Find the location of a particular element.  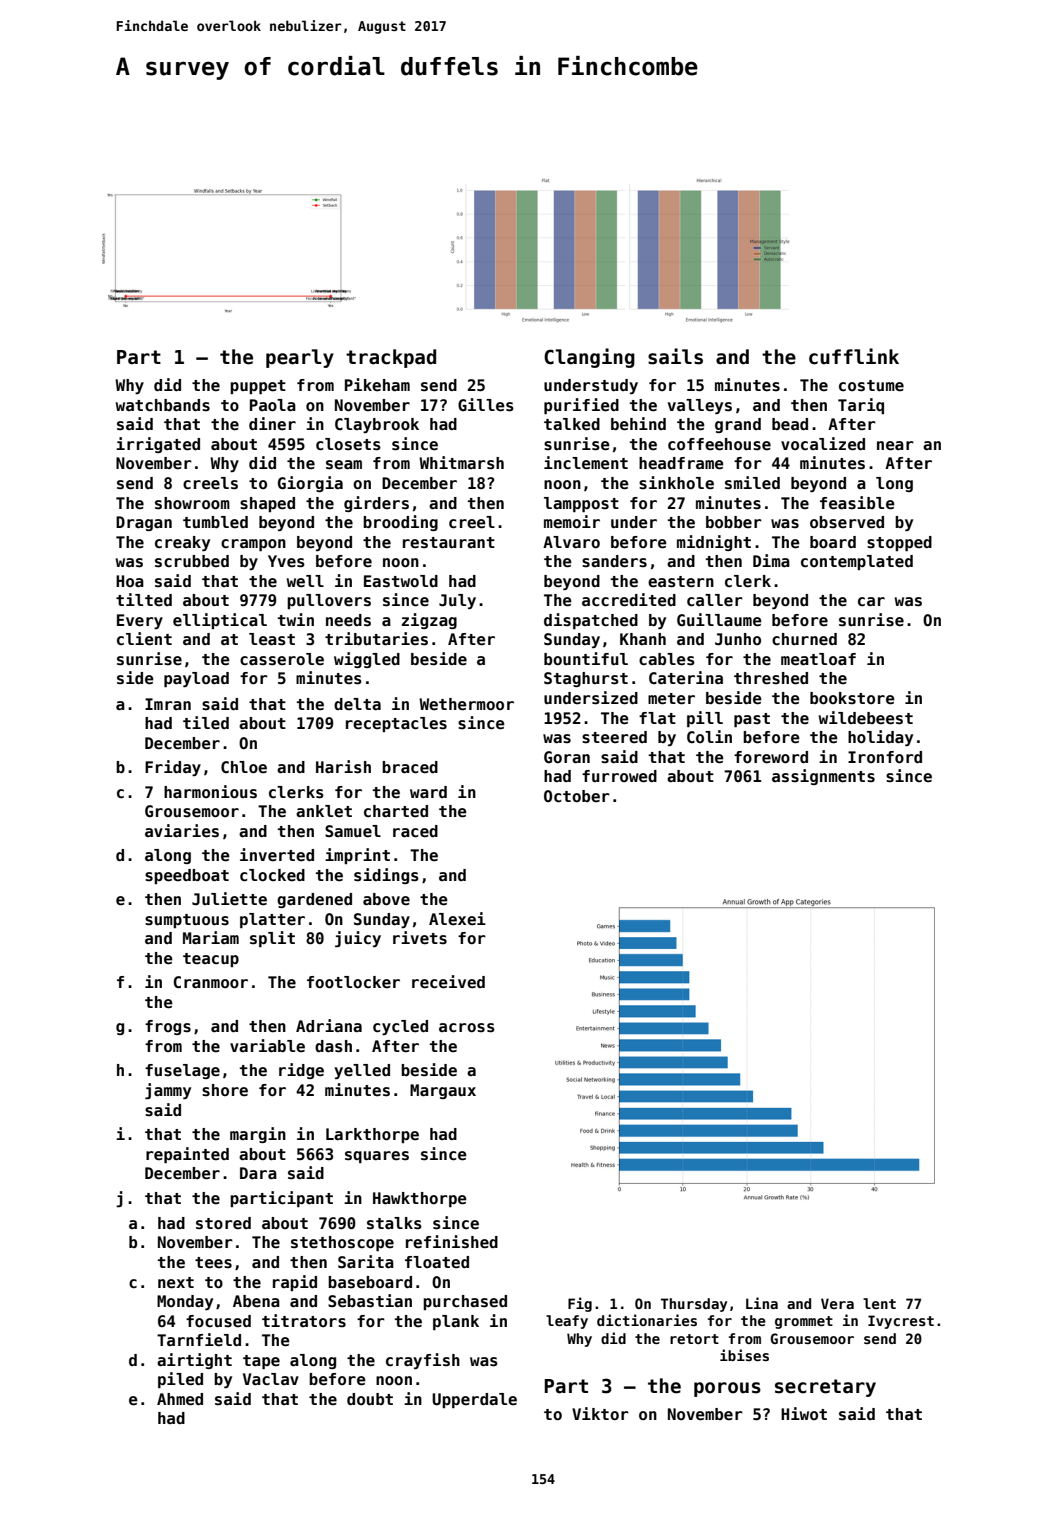

doubt is located at coordinates (370, 1399).
